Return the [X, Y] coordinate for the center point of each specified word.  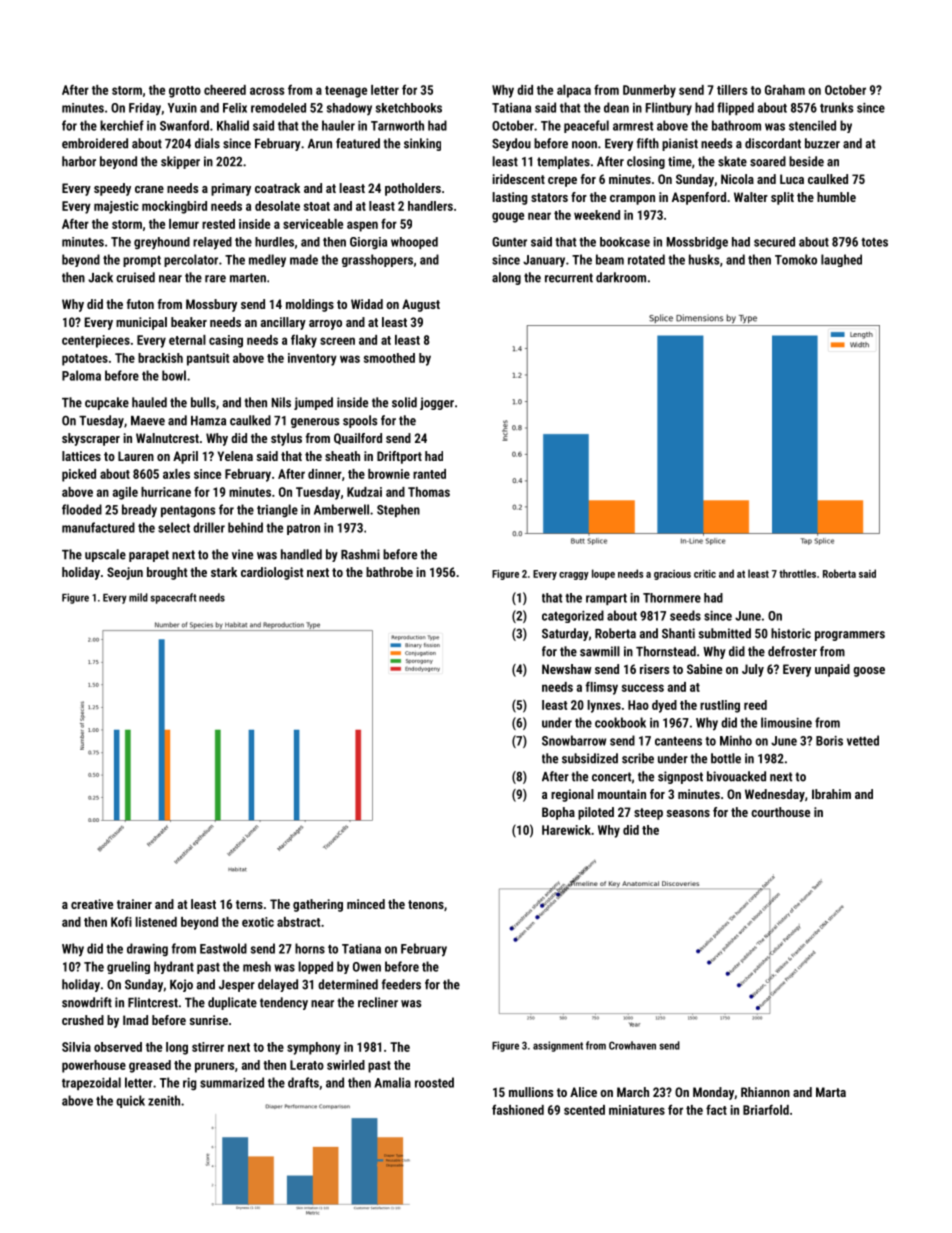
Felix [235, 108]
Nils [281, 402]
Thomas [429, 492]
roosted [434, 1082]
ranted [429, 474]
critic [705, 574]
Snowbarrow [574, 740]
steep [648, 814]
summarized [232, 1082]
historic [791, 633]
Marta [831, 1092]
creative [92, 904]
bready [139, 511]
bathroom [736, 125]
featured [358, 143]
